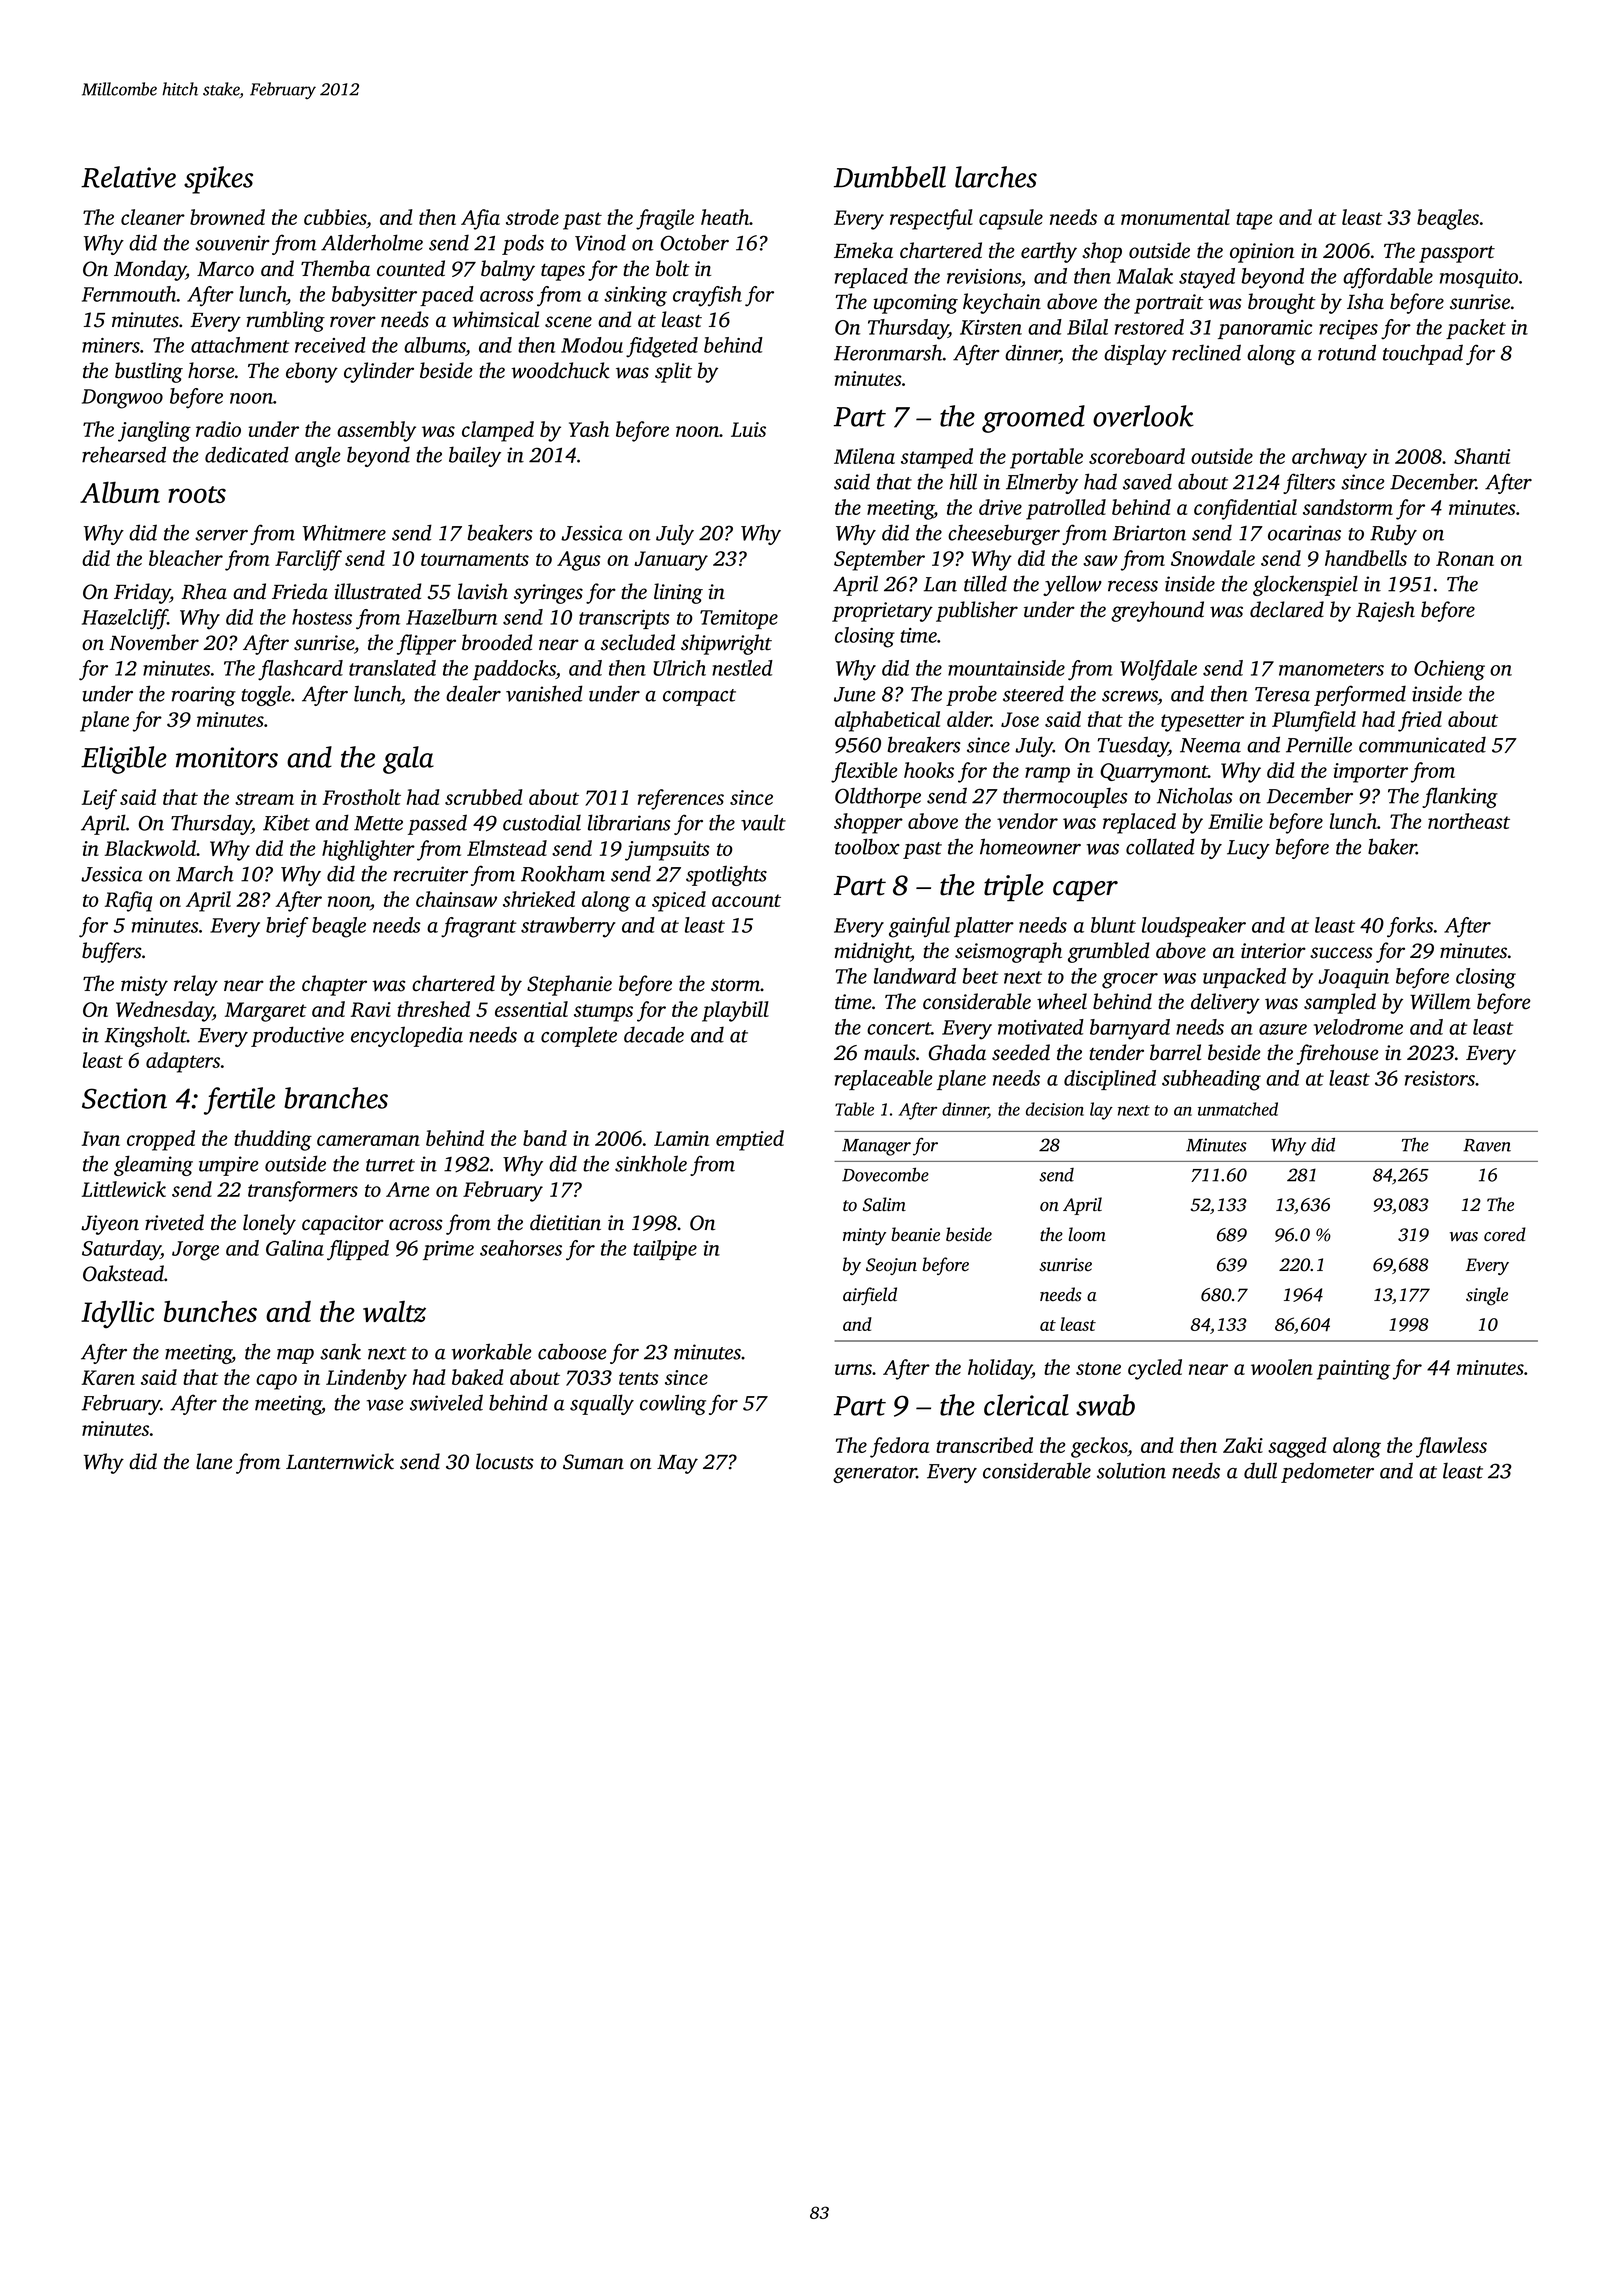 The width and height of the screenshot is (1620, 2292). I want to click on larches, so click(996, 177).
